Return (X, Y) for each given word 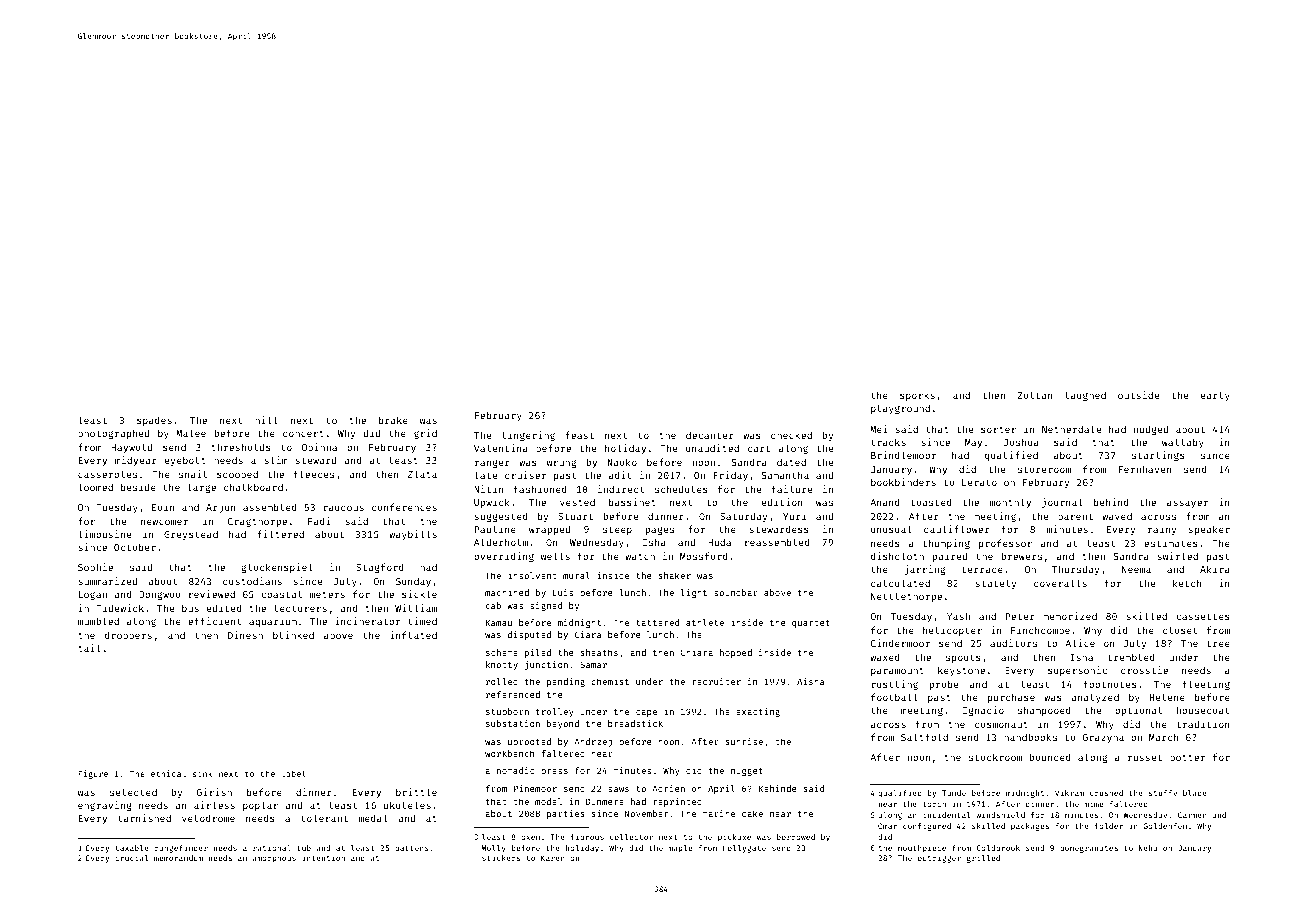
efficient (214, 621)
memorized (1070, 616)
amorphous (274, 859)
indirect (621, 489)
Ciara (588, 634)
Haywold (131, 448)
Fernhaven (1145, 469)
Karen (553, 858)
